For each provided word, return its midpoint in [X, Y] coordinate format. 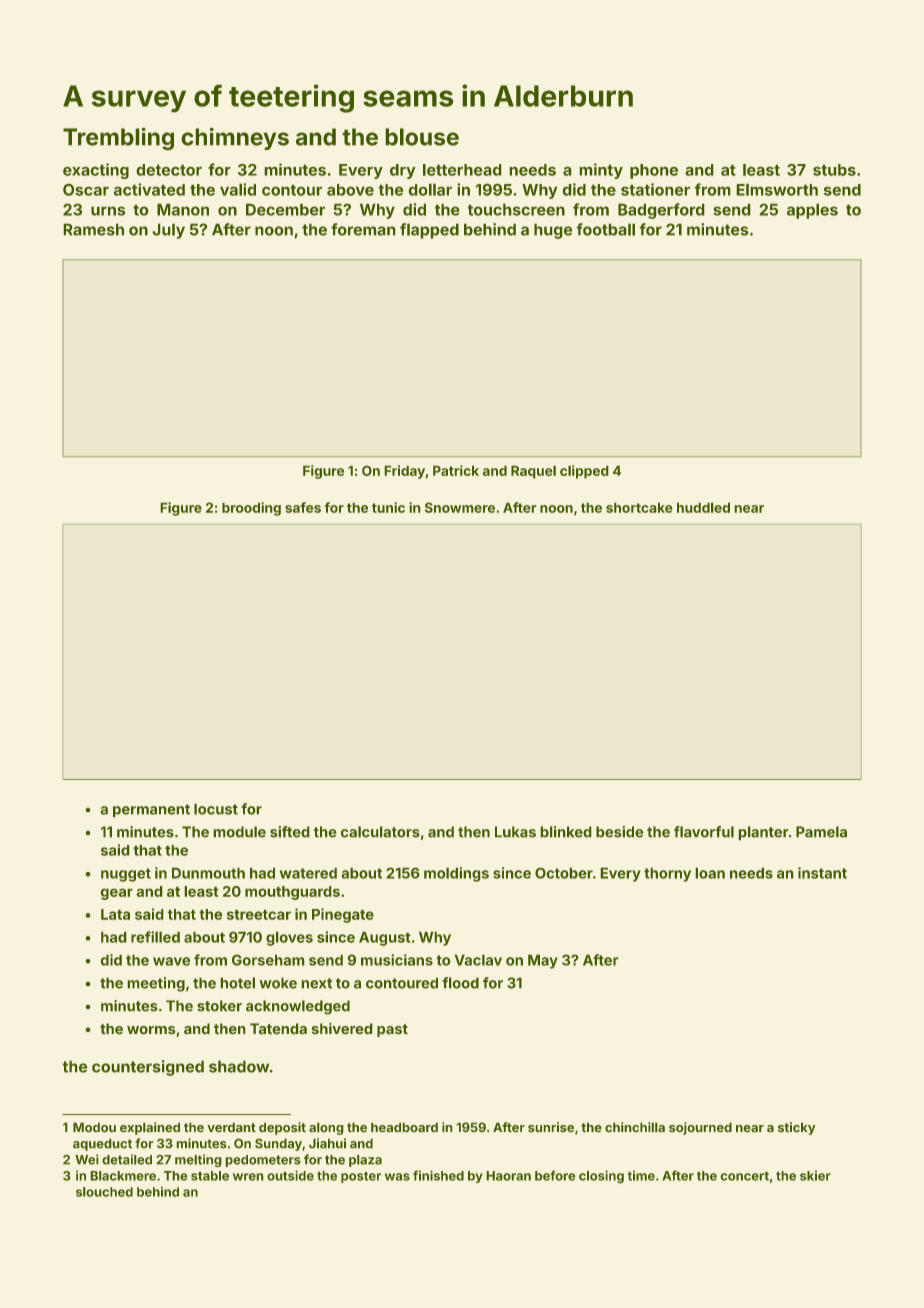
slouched [104, 1192]
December [285, 210]
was [397, 1177]
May [543, 962]
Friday [405, 472]
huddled [703, 508]
